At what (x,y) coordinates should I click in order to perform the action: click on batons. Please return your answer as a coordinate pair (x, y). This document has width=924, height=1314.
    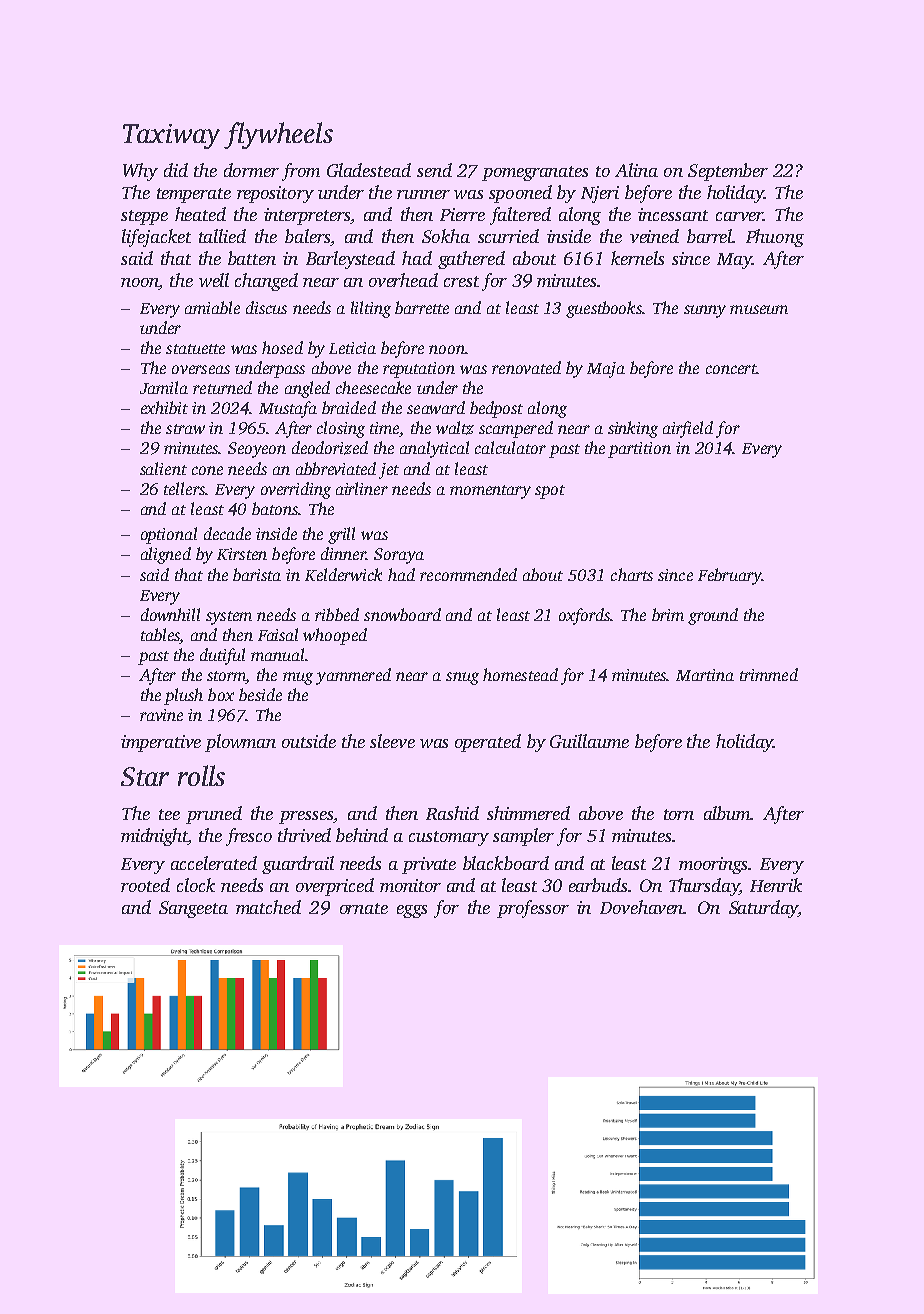
    Looking at the image, I should click on (275, 508).
